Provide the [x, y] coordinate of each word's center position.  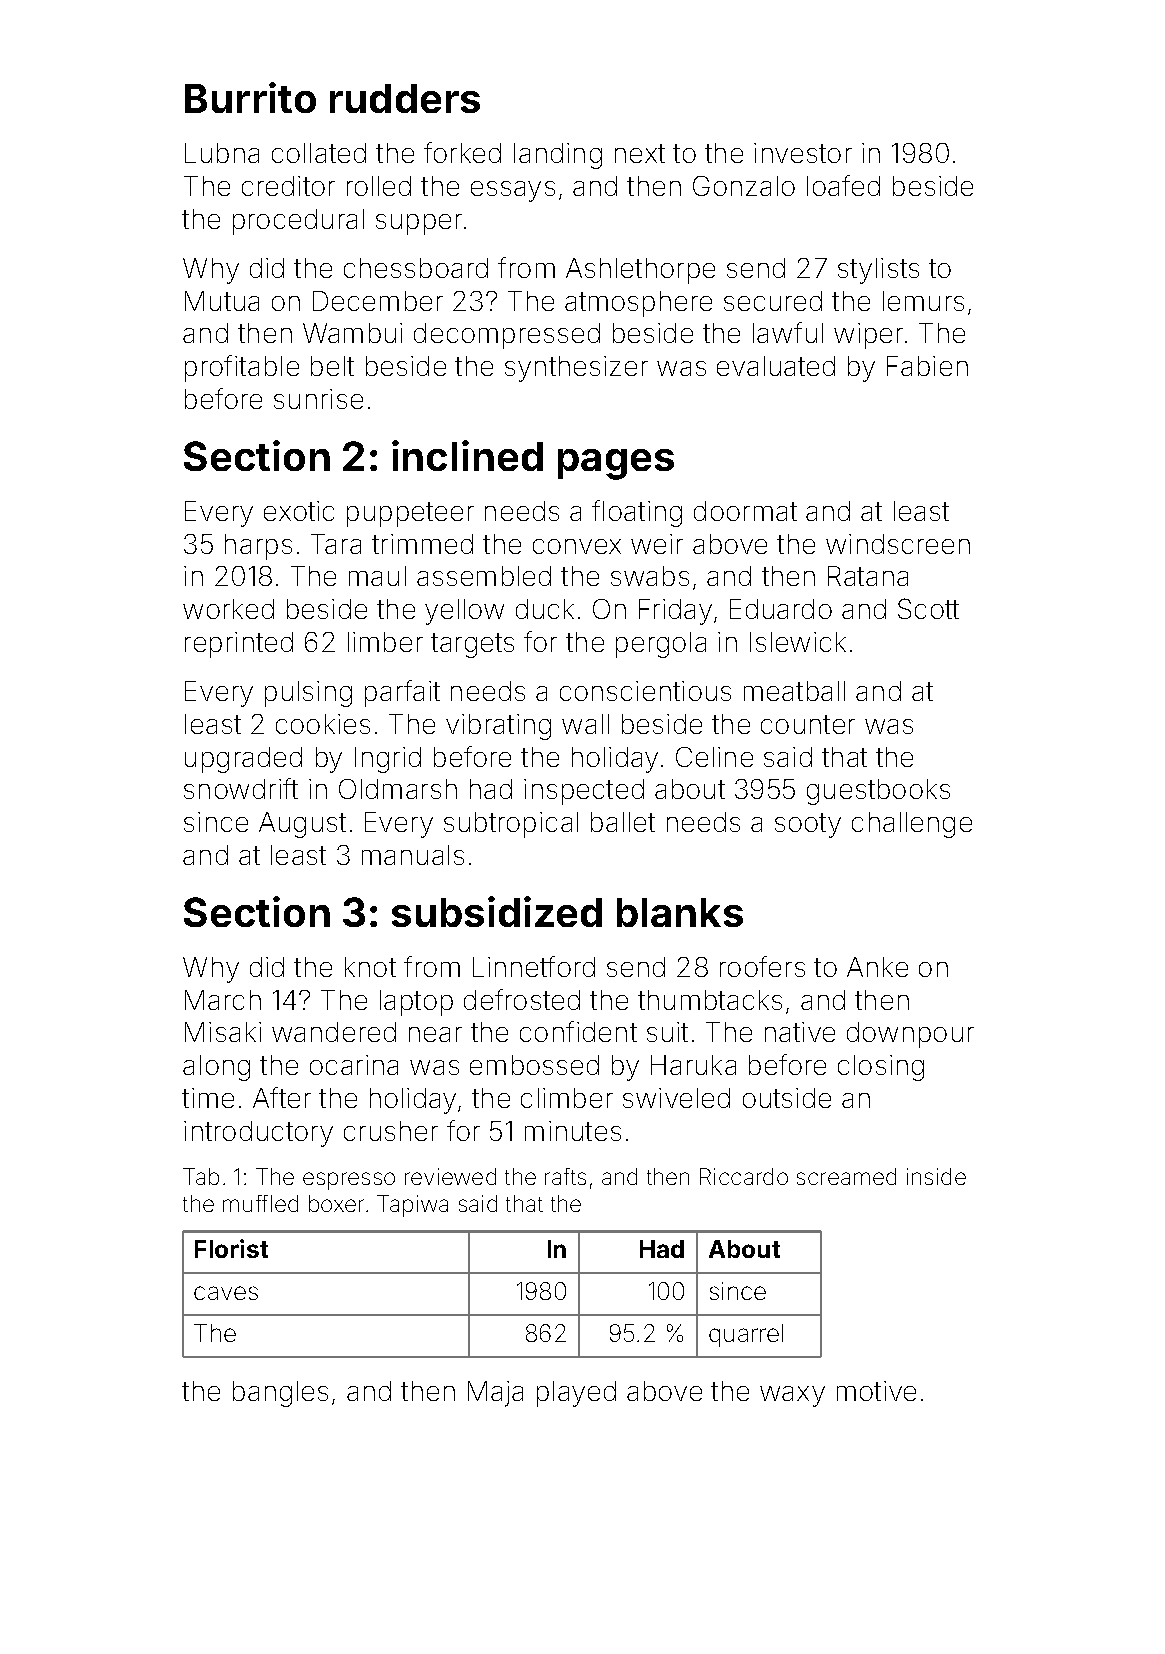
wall [585, 724]
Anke [877, 967]
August [302, 825]
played [576, 1394]
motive [876, 1391]
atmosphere [638, 304]
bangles [280, 1394]
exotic [299, 511]
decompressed [507, 336]
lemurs [923, 301]
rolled [379, 186]
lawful [788, 332]
